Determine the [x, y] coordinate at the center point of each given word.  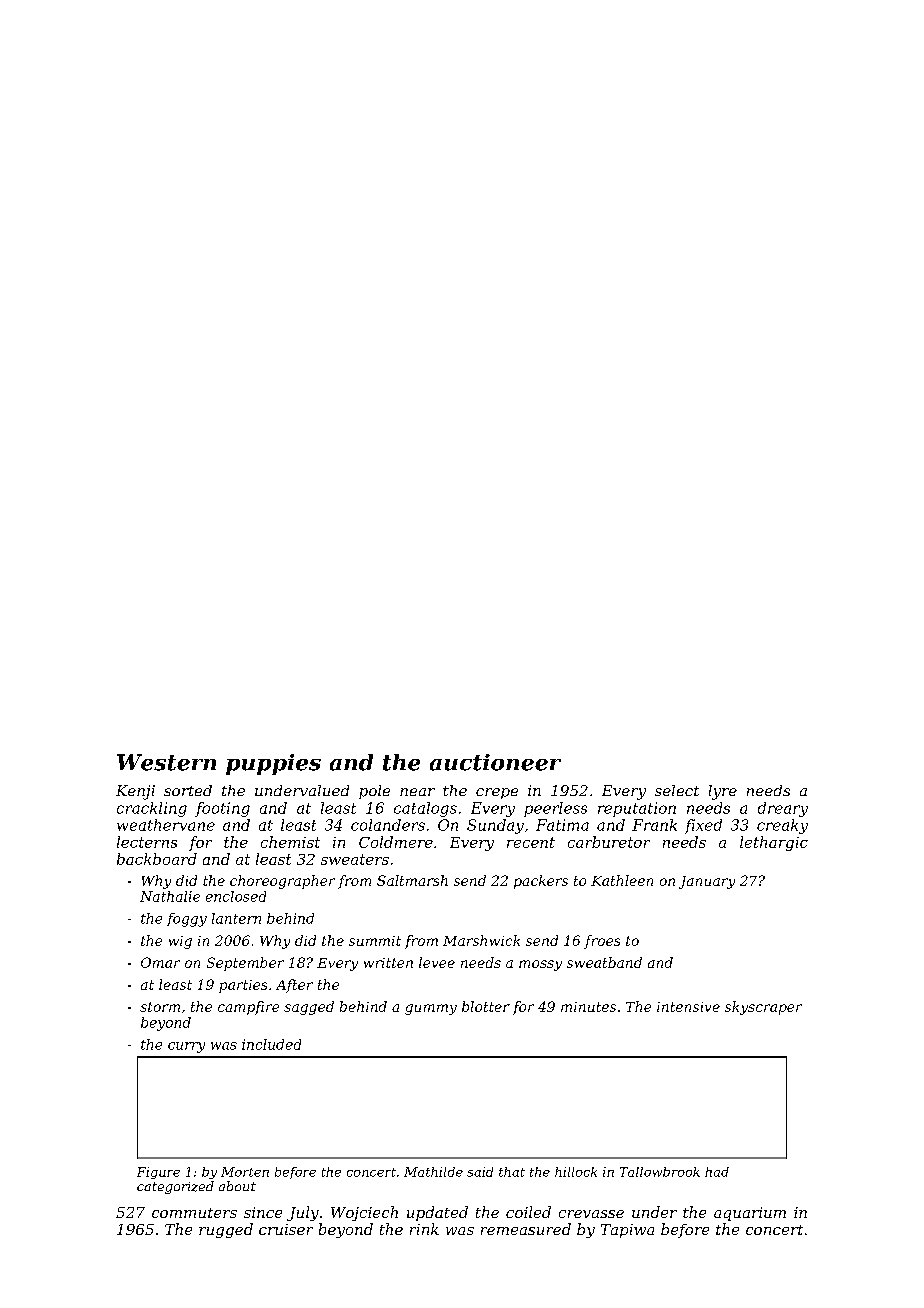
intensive [688, 1007]
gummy [431, 1009]
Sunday [495, 826]
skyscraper [763, 1008]
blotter [486, 1006]
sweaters [355, 859]
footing [222, 809]
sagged [309, 1008]
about [237, 1186]
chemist [290, 842]
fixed [703, 826]
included [271, 1044]
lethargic [774, 843]
